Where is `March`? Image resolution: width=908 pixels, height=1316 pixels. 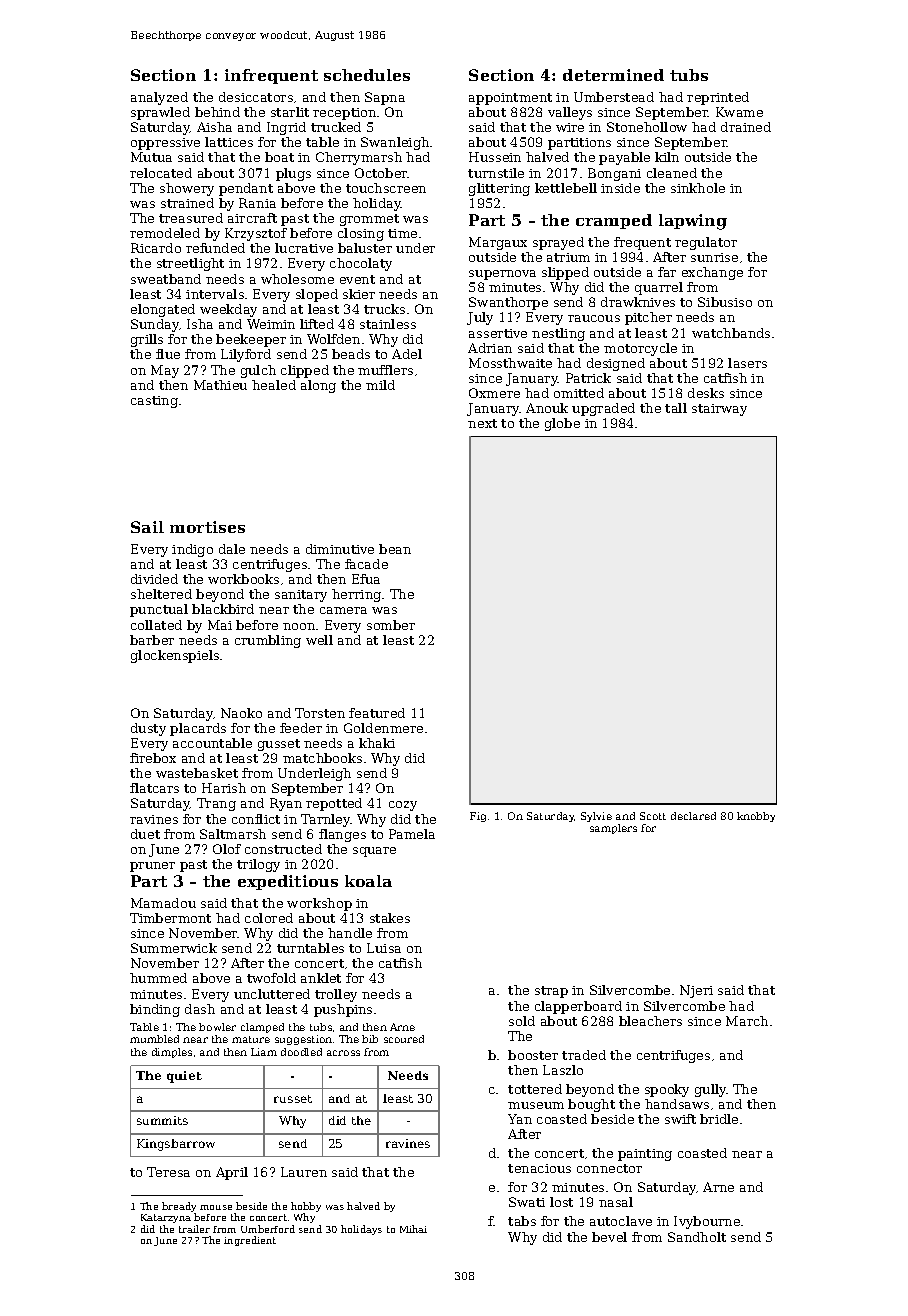 March is located at coordinates (747, 1021).
